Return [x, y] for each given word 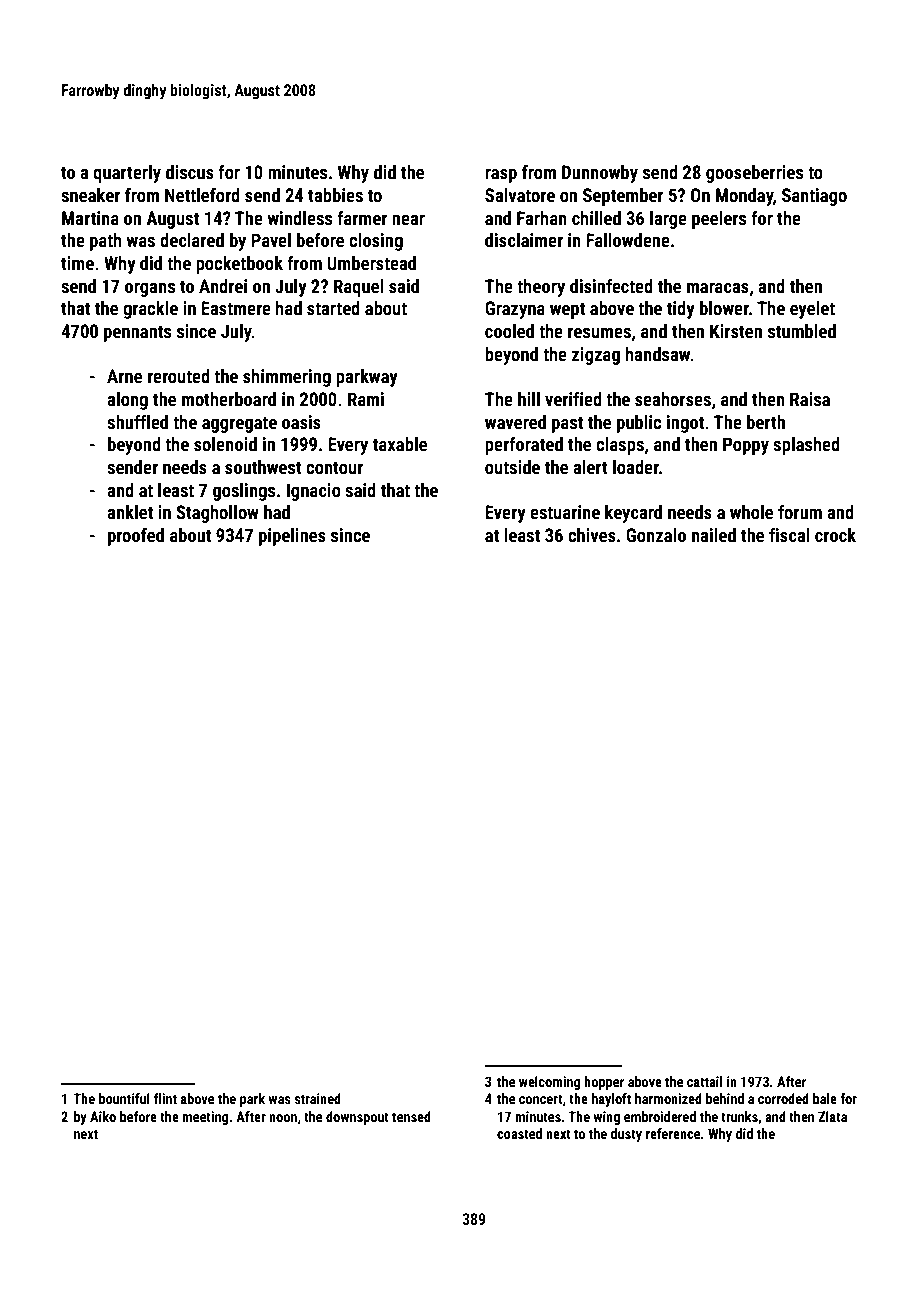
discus [190, 172]
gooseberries [754, 174]
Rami [366, 399]
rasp [501, 176]
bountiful [124, 1098]
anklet [130, 512]
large [668, 220]
